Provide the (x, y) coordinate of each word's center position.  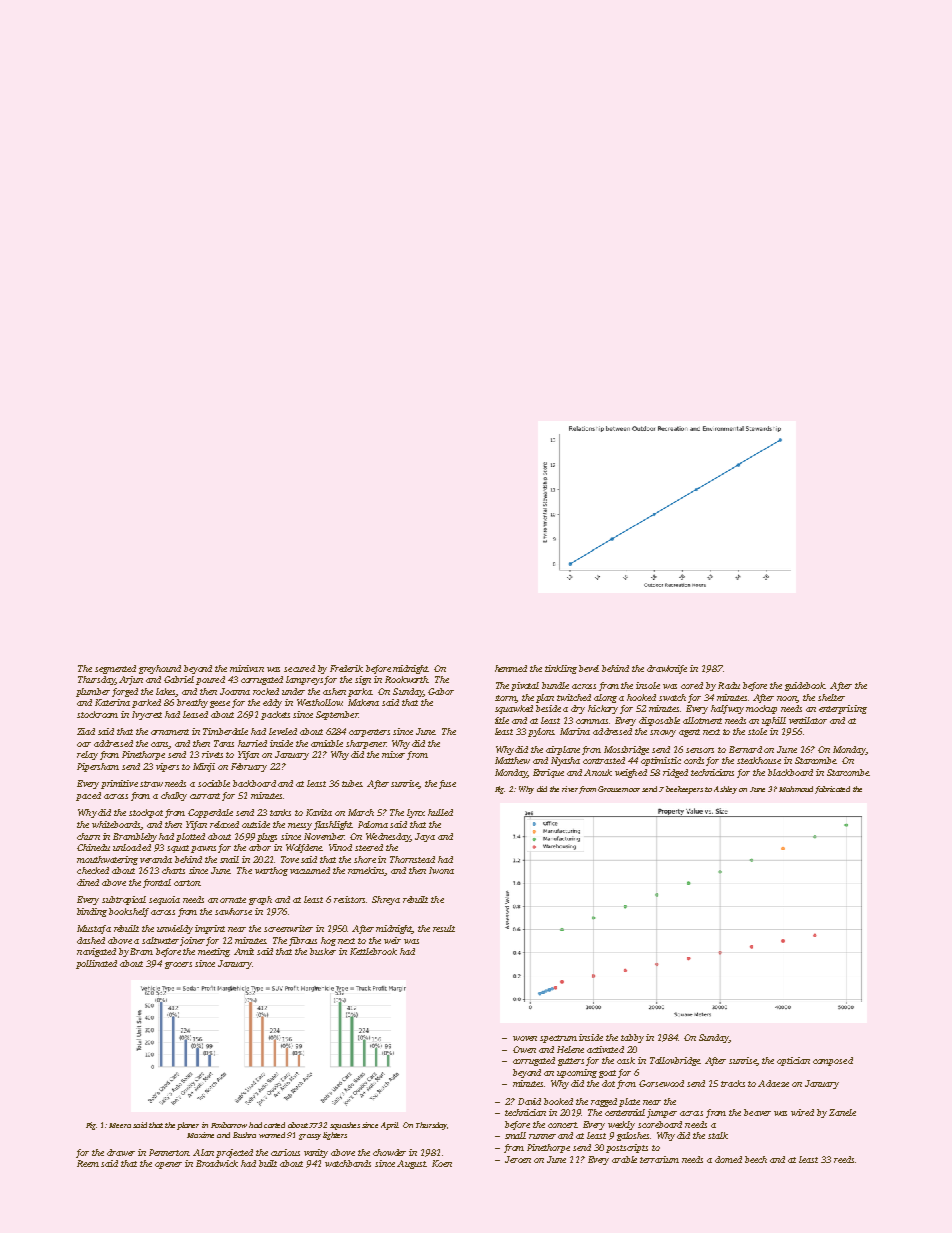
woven (525, 1038)
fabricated (832, 790)
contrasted (604, 760)
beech (756, 1159)
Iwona (441, 870)
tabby (632, 1038)
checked (93, 870)
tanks (280, 812)
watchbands (348, 1163)
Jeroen (518, 1159)
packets (275, 715)
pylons (541, 732)
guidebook (805, 686)
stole (757, 731)
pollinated (96, 964)
